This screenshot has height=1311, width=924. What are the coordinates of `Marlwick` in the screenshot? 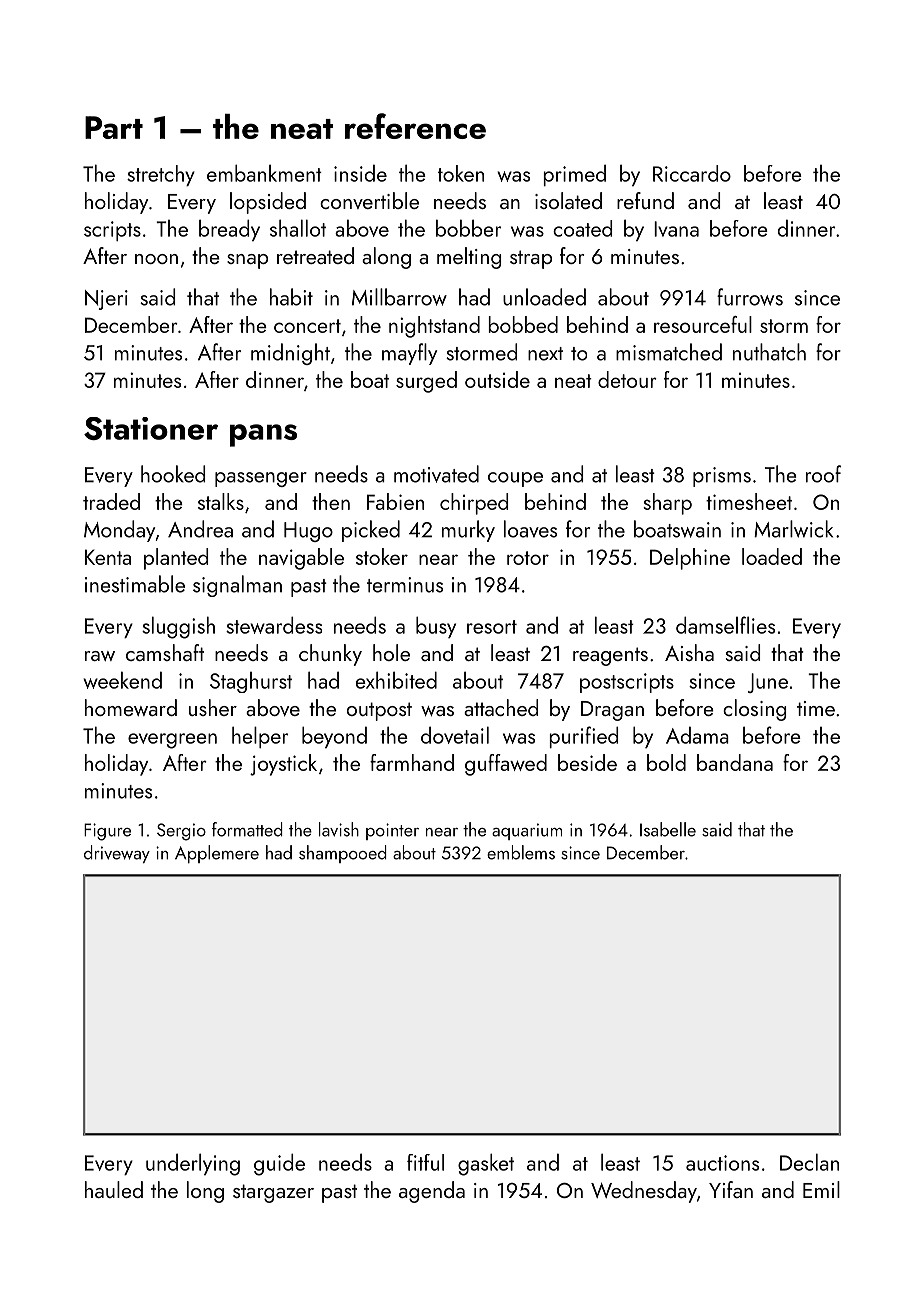 It's located at (793, 529).
